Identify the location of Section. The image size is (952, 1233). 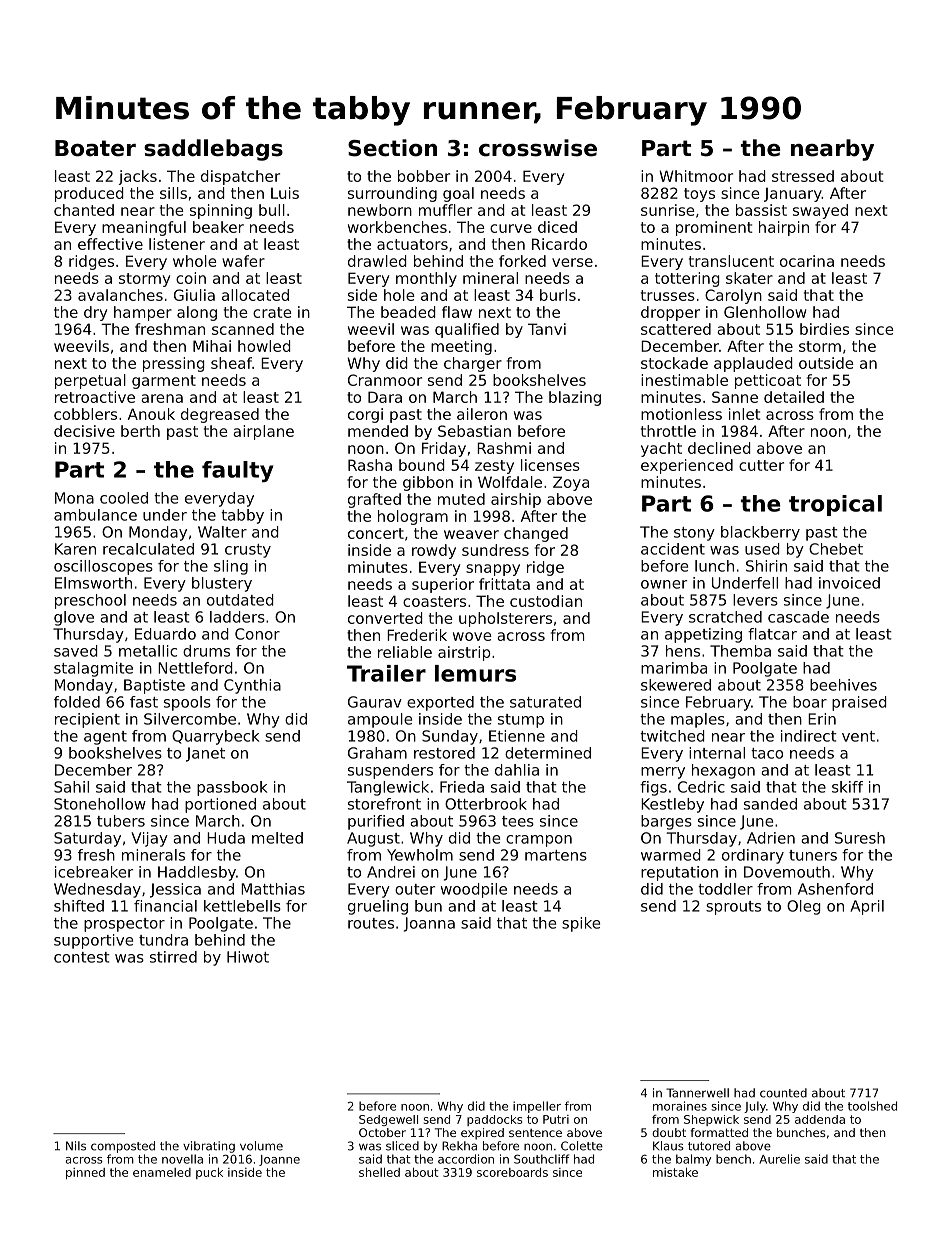
(392, 148).
